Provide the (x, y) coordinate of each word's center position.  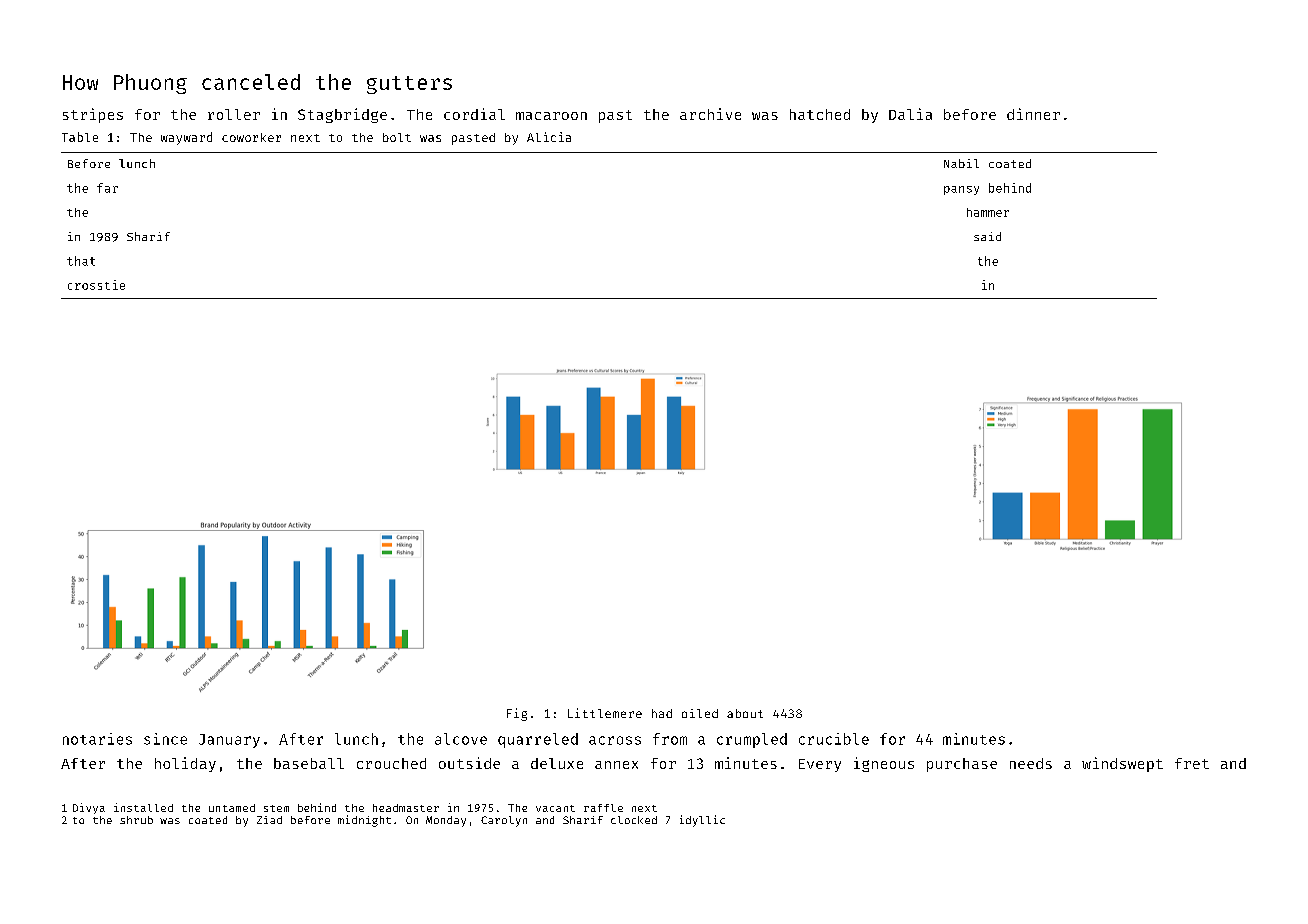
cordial (474, 114)
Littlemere (605, 713)
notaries (97, 739)
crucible (834, 739)
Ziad (269, 820)
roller (234, 114)
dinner (1033, 114)
